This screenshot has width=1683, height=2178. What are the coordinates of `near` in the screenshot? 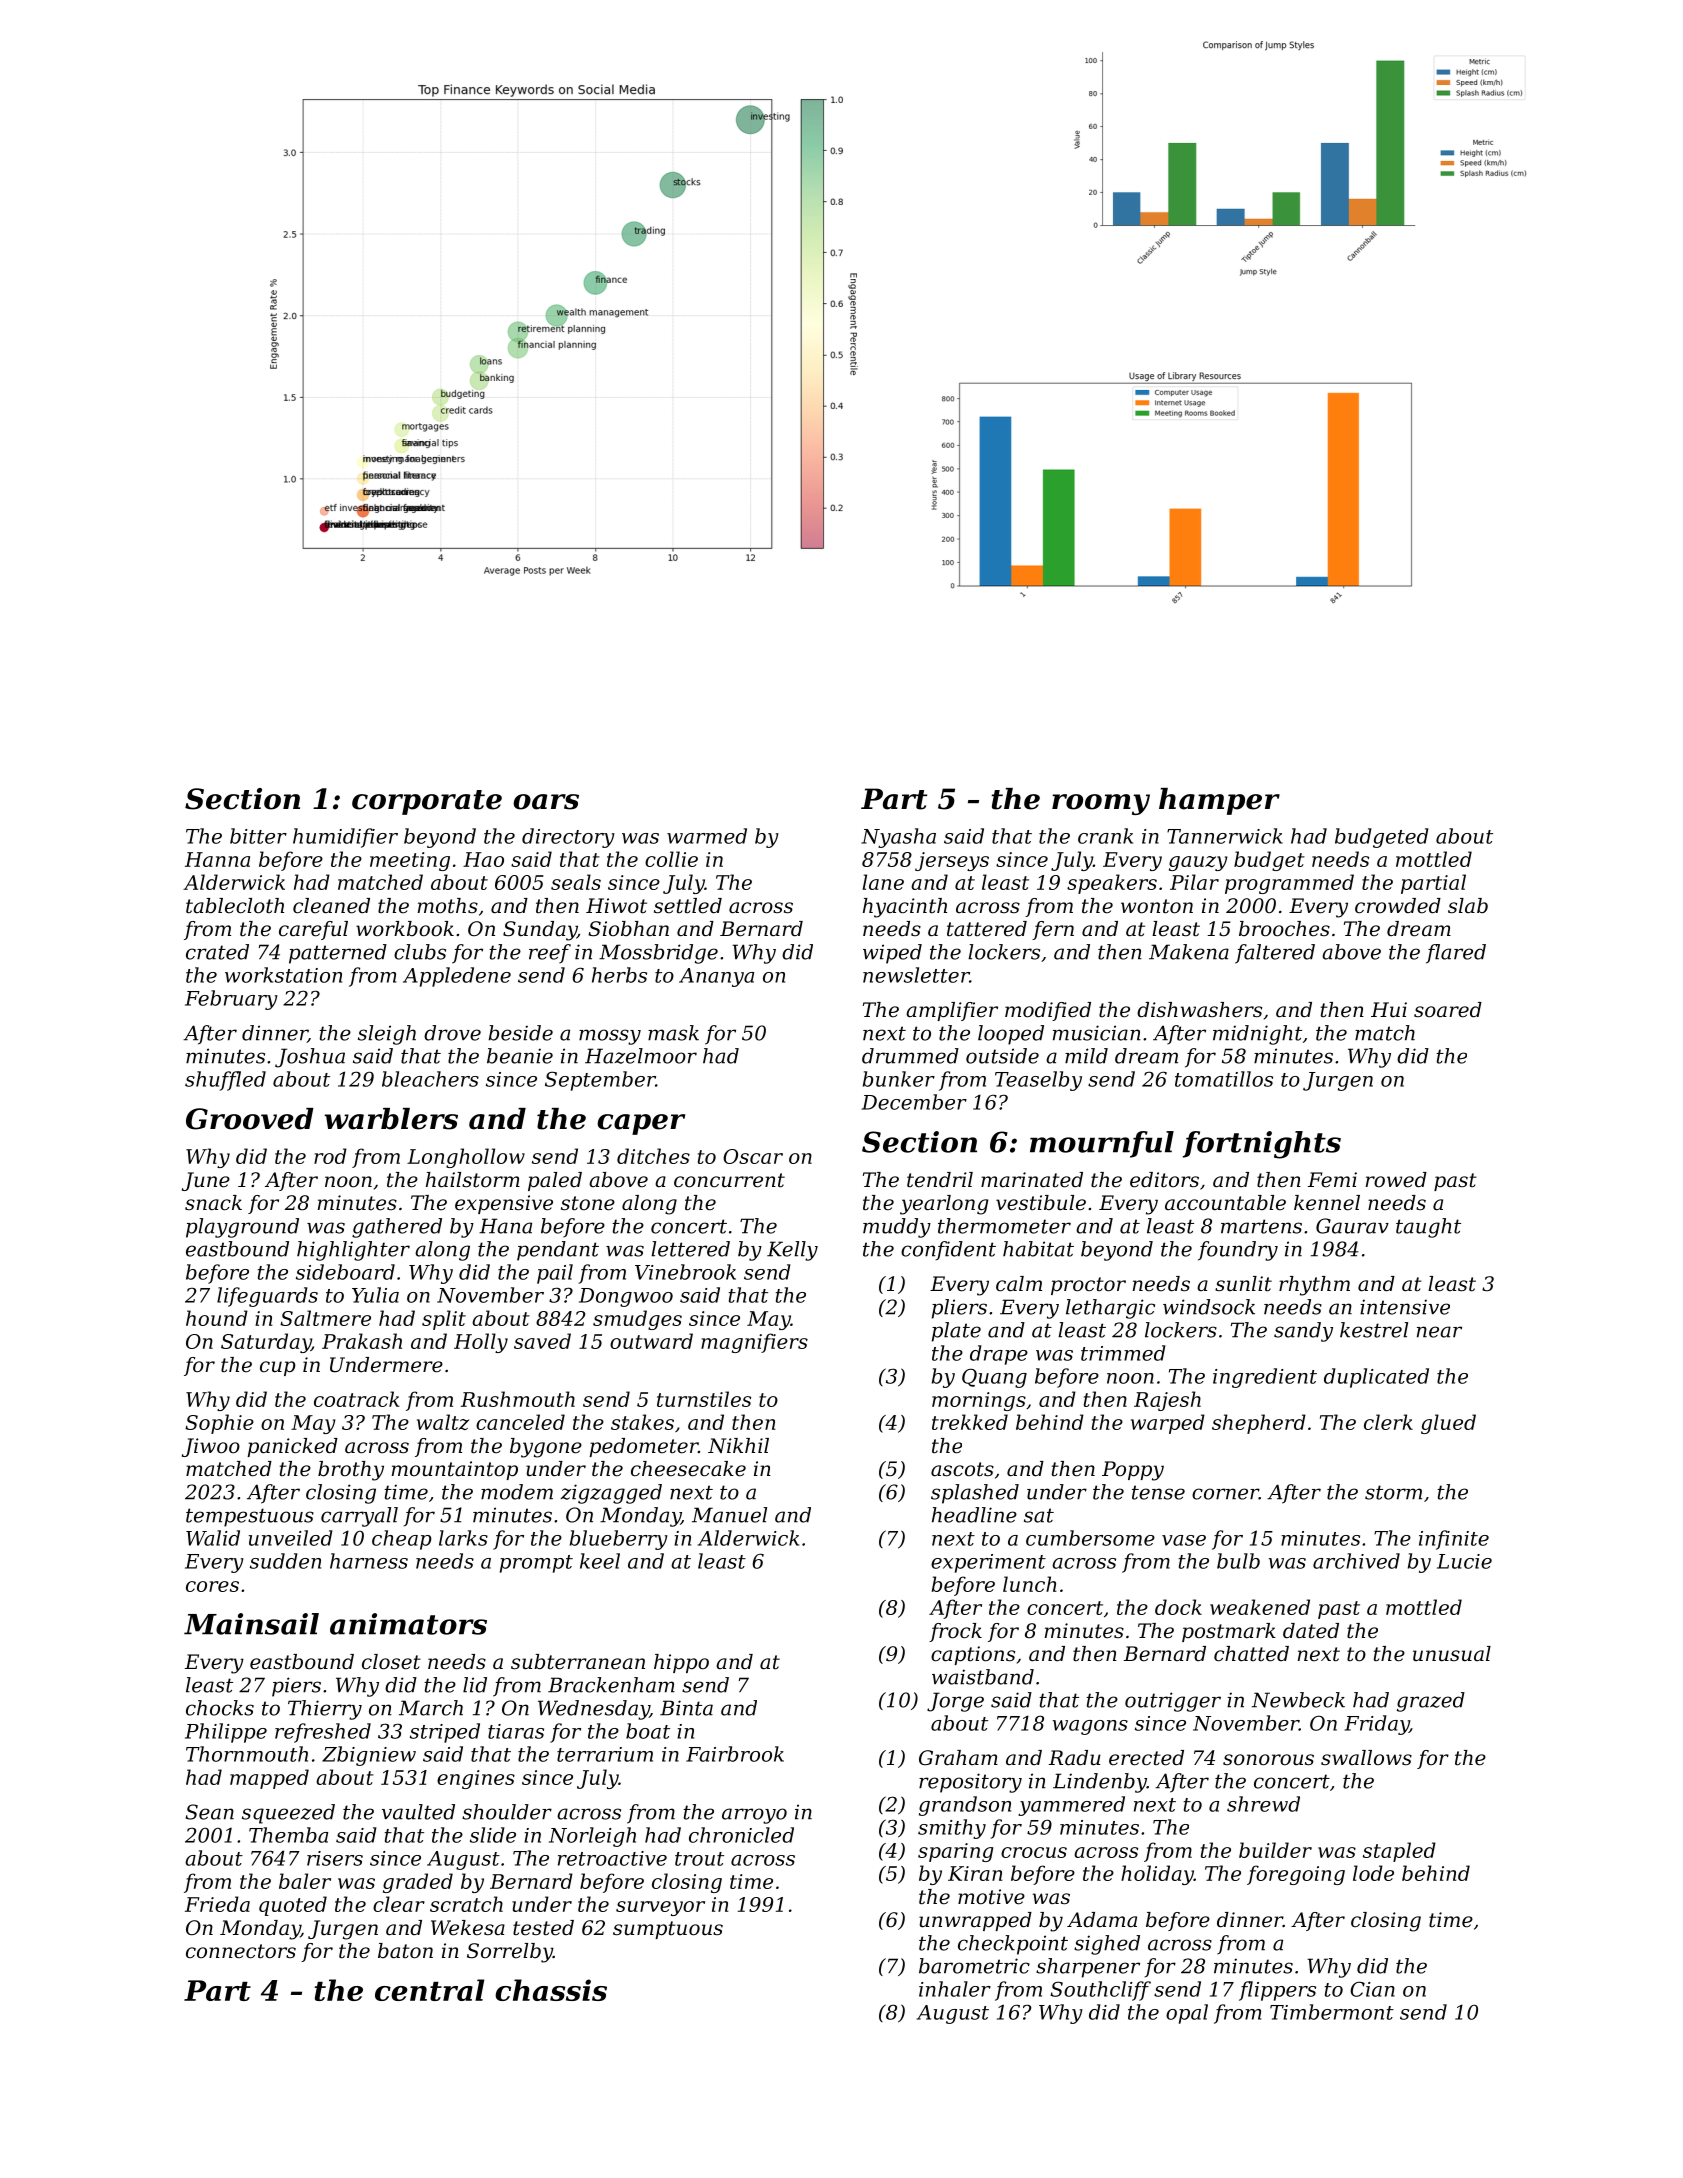 It's located at (1439, 1332).
